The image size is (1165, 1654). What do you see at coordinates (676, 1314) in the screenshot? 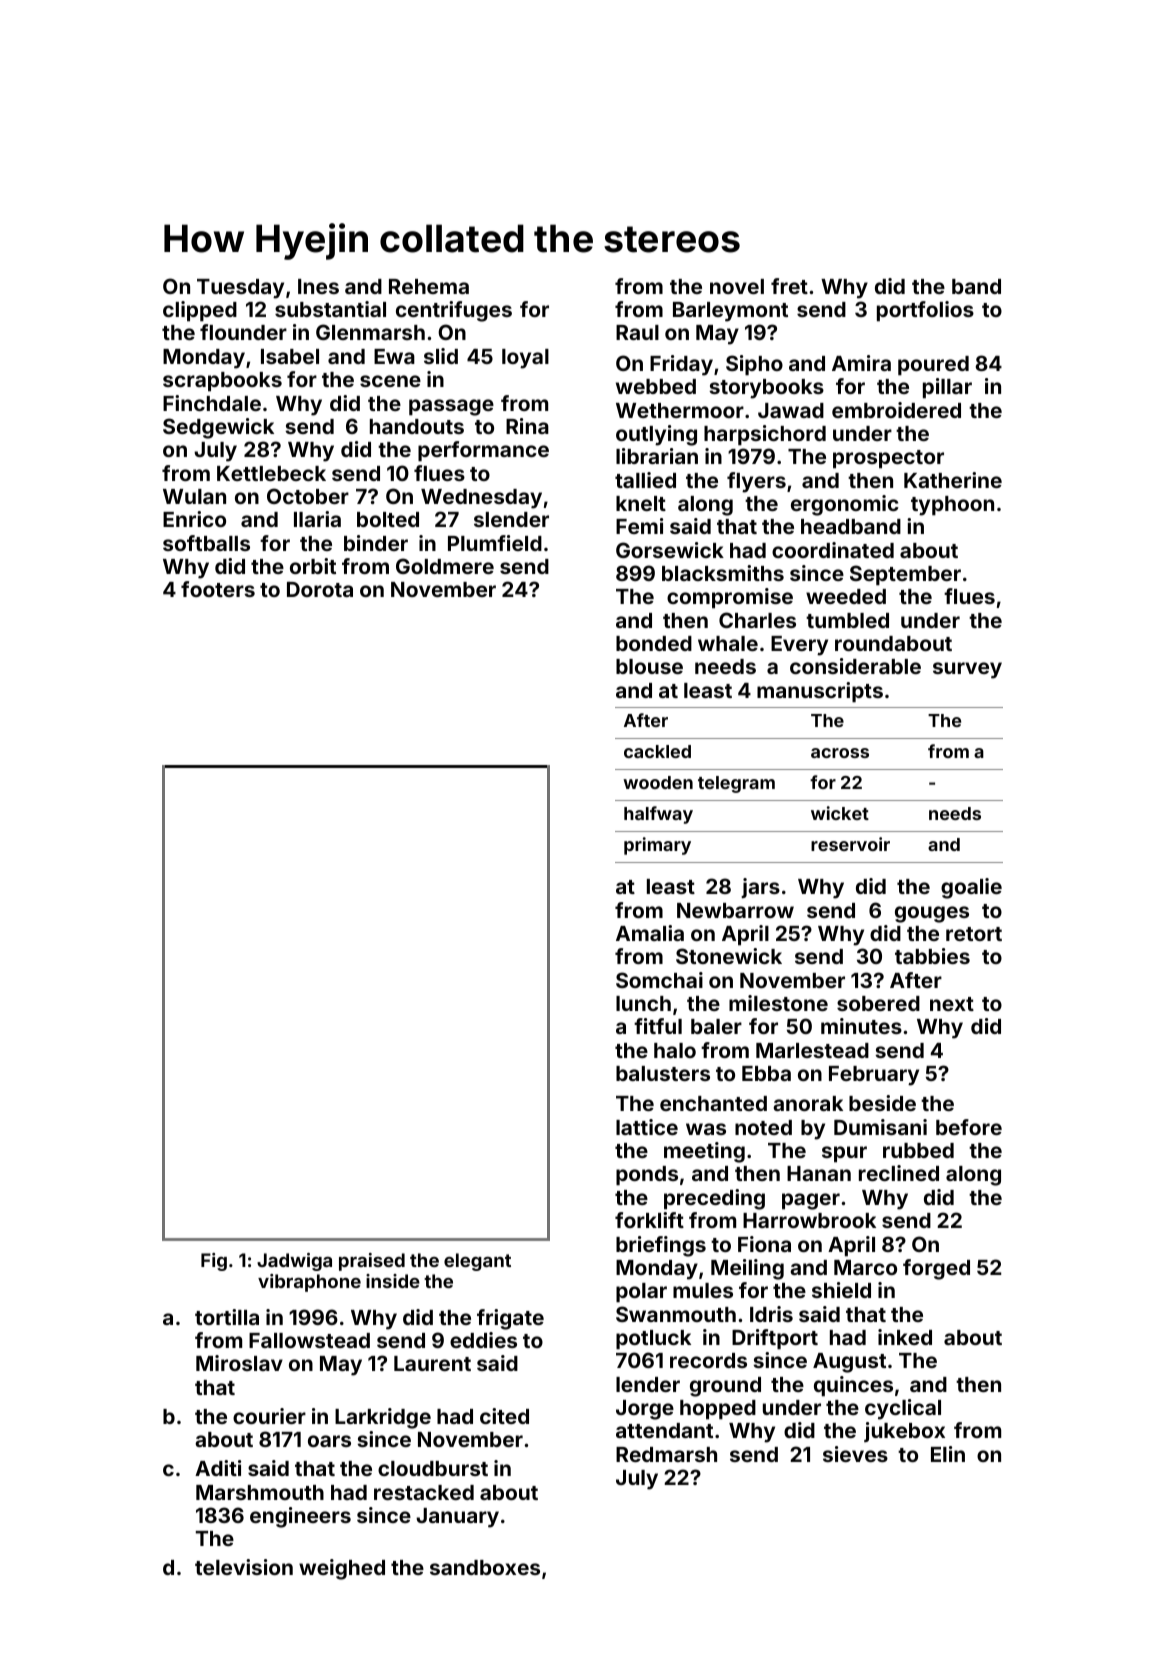
I see `Swanmouth` at bounding box center [676, 1314].
